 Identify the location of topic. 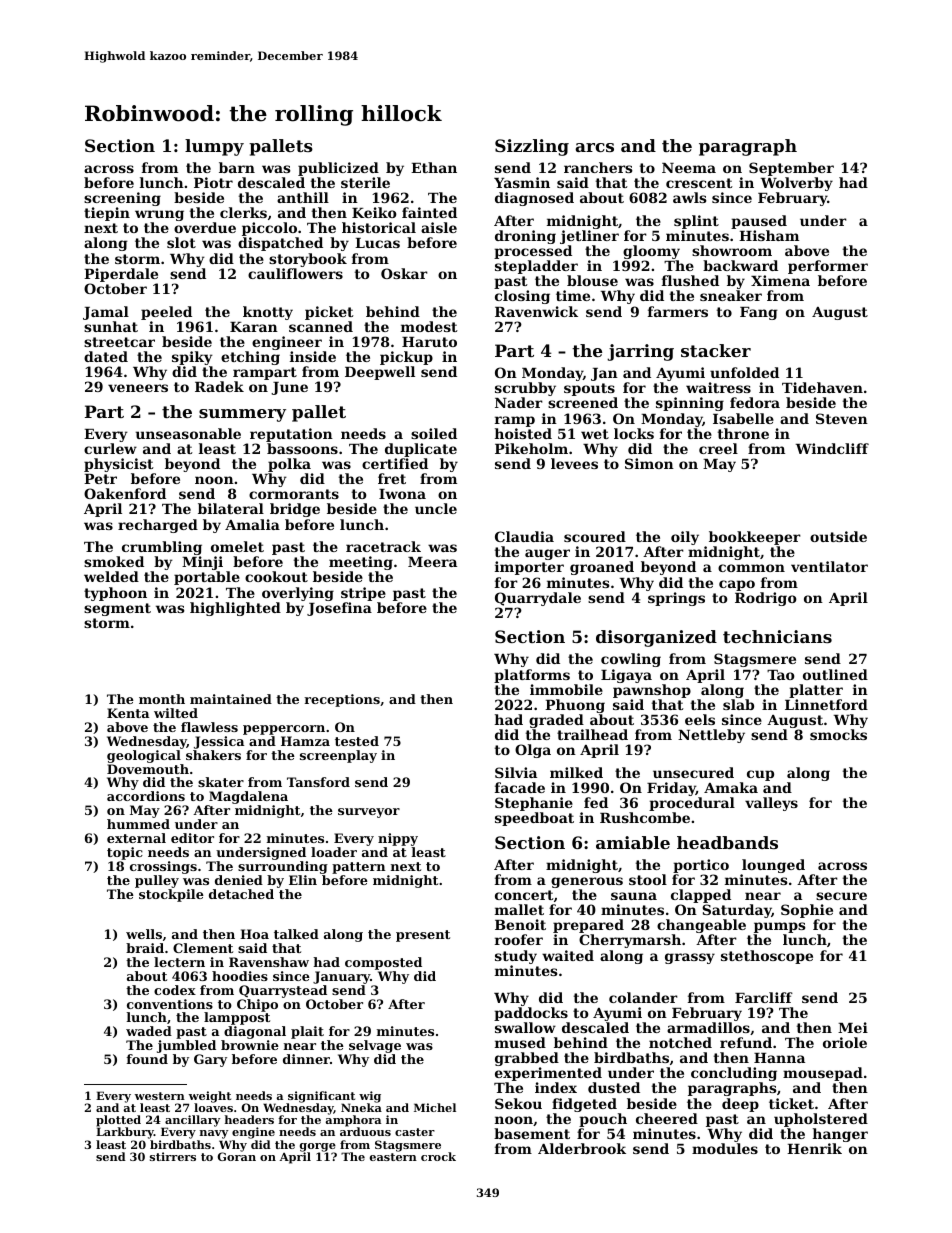
(125, 853).
